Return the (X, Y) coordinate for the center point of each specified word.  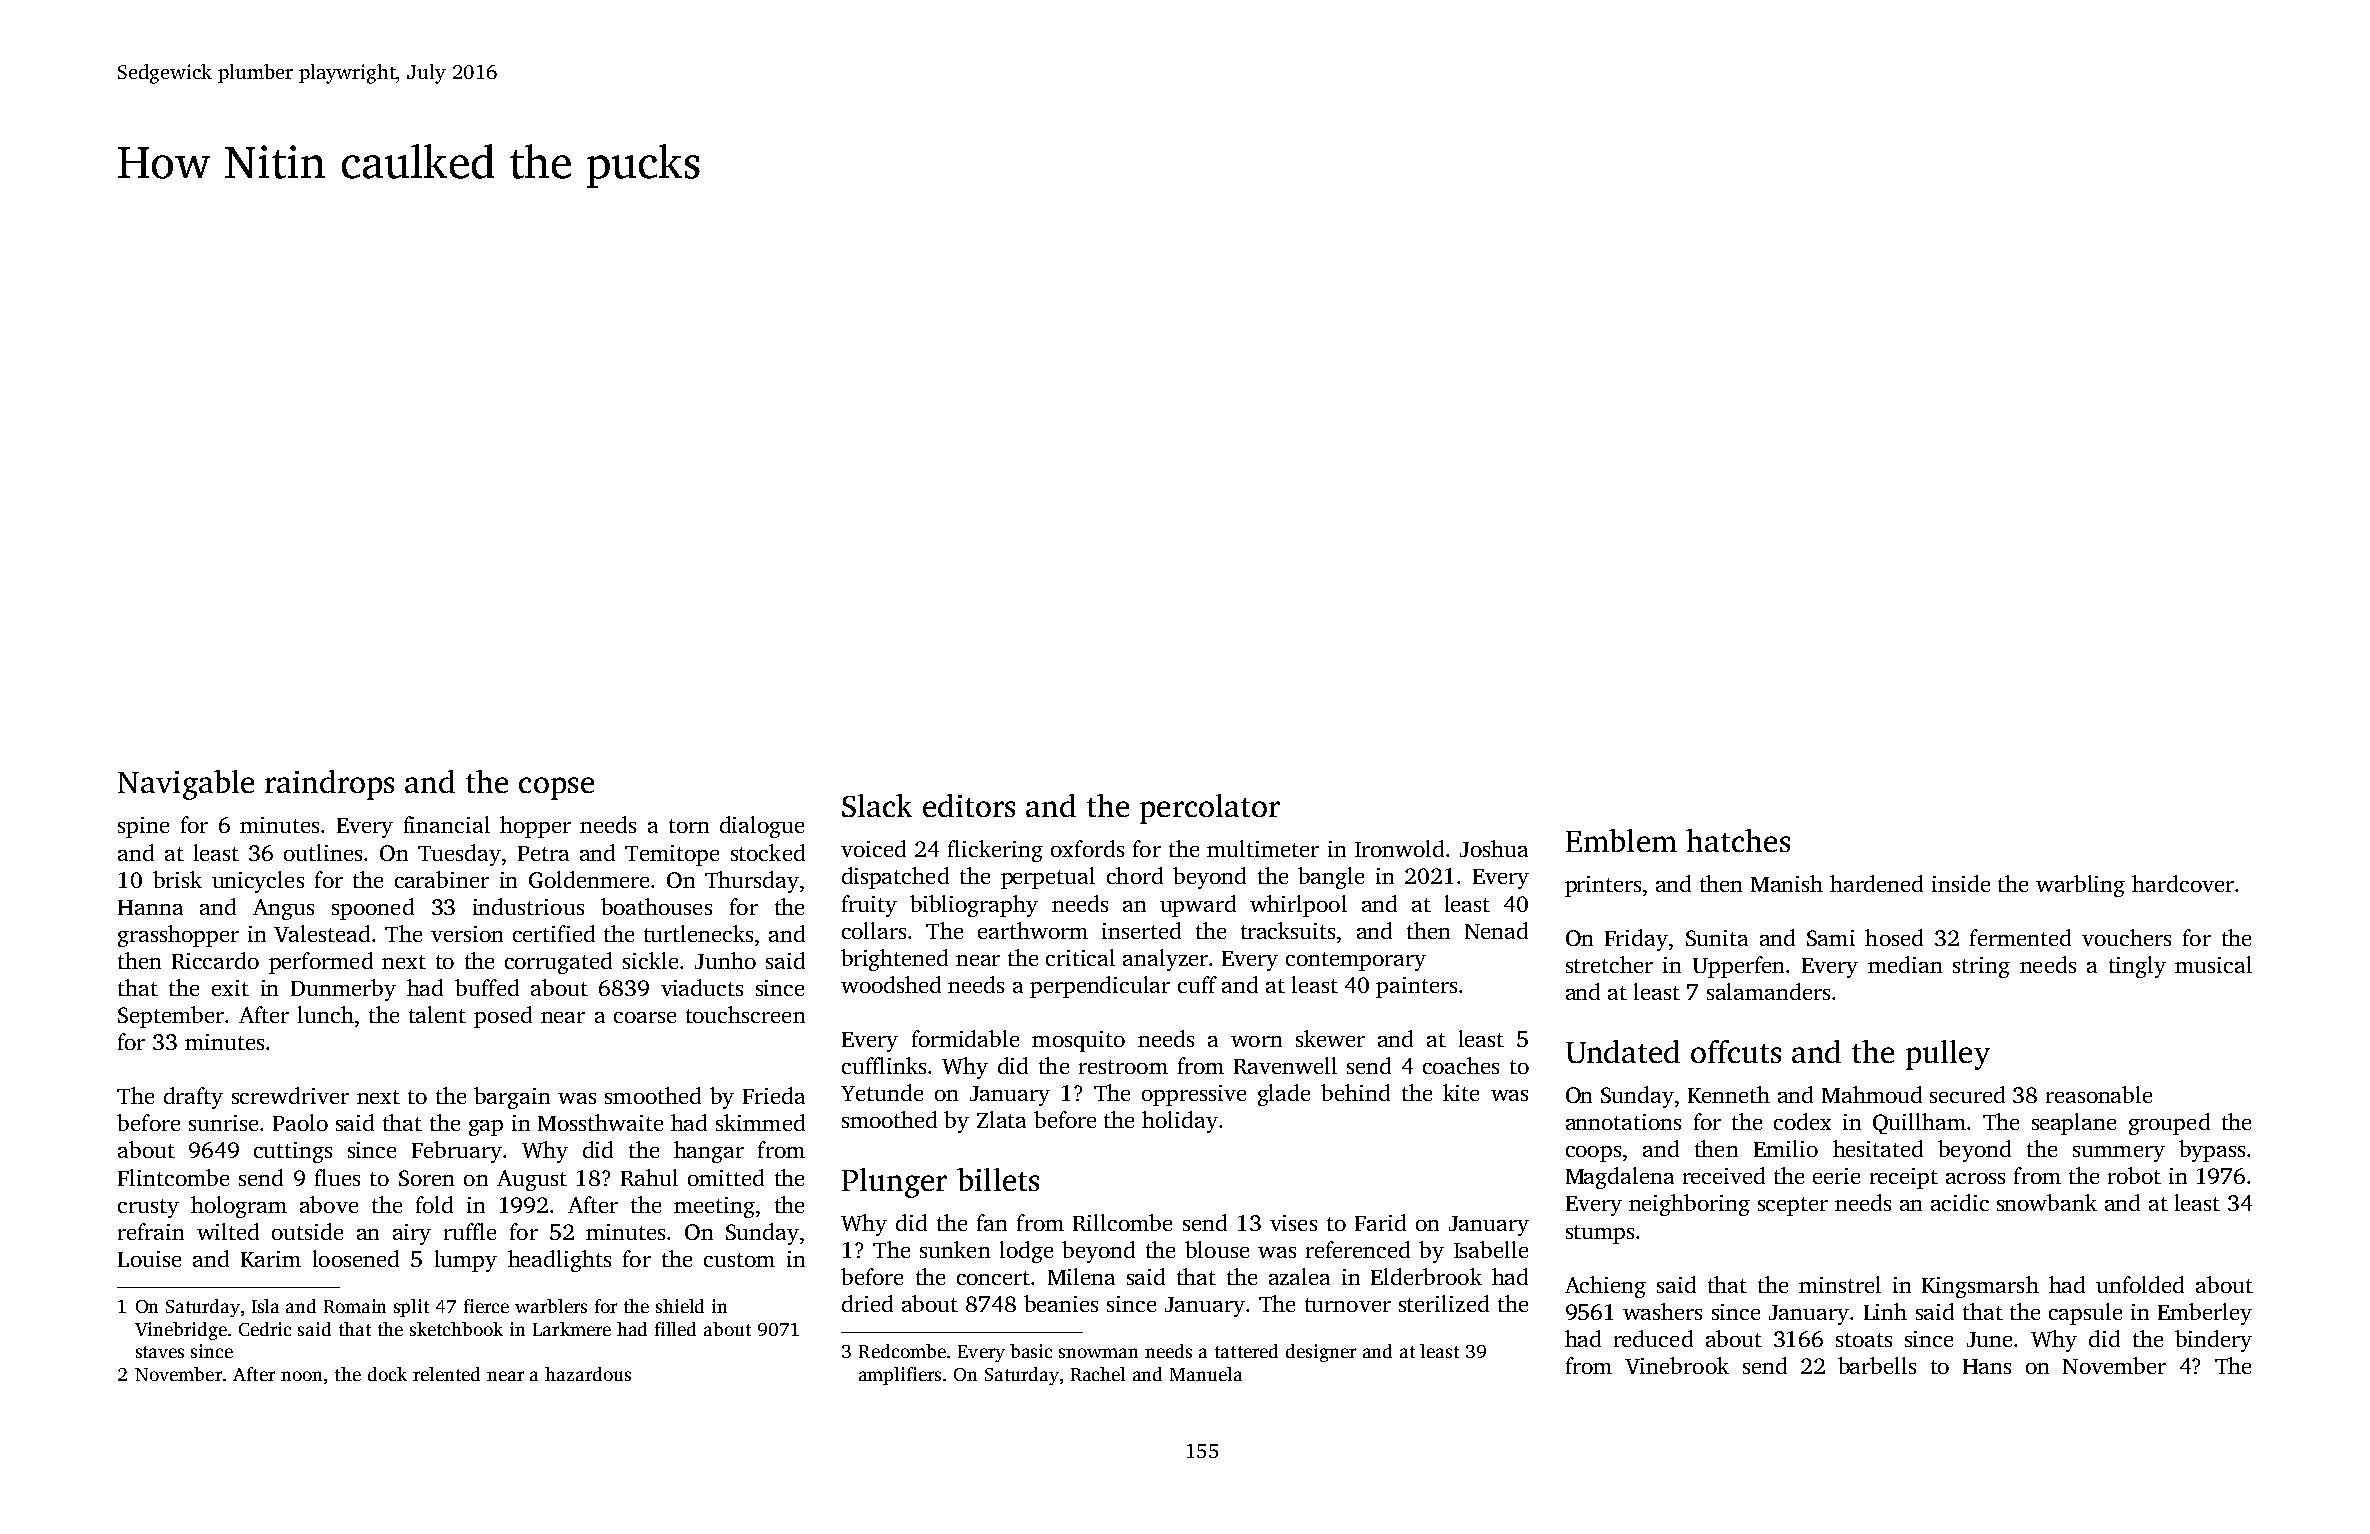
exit (230, 988)
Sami (1831, 938)
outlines (323, 852)
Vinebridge (181, 1331)
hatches (1738, 840)
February (457, 1152)
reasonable (2099, 1094)
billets (998, 1179)
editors (969, 805)
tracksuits (1288, 930)
